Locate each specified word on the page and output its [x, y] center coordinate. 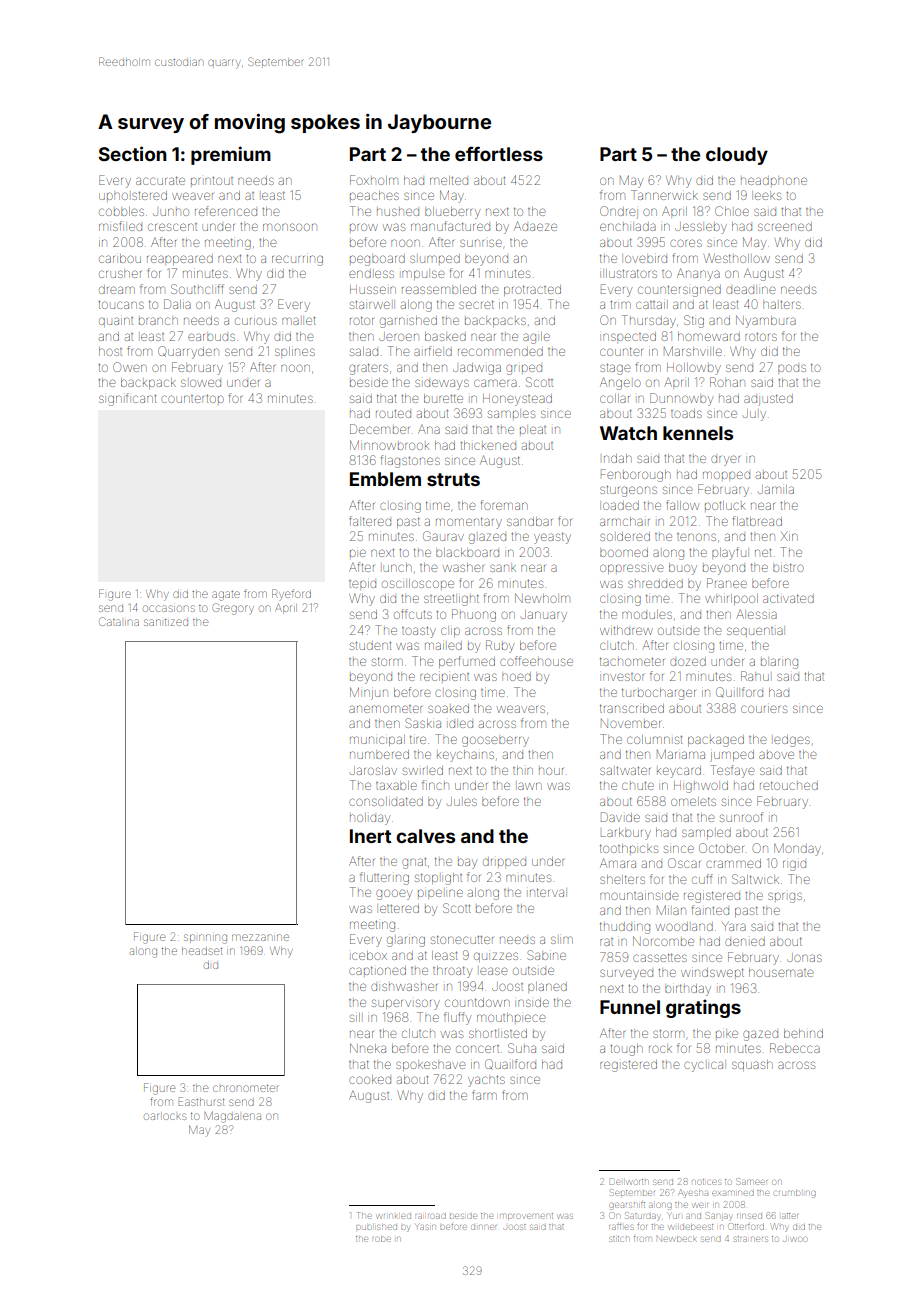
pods [792, 368]
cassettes [660, 957]
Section [133, 153]
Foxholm [374, 180]
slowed [201, 383]
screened [785, 227]
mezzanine [260, 937]
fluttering [384, 878]
